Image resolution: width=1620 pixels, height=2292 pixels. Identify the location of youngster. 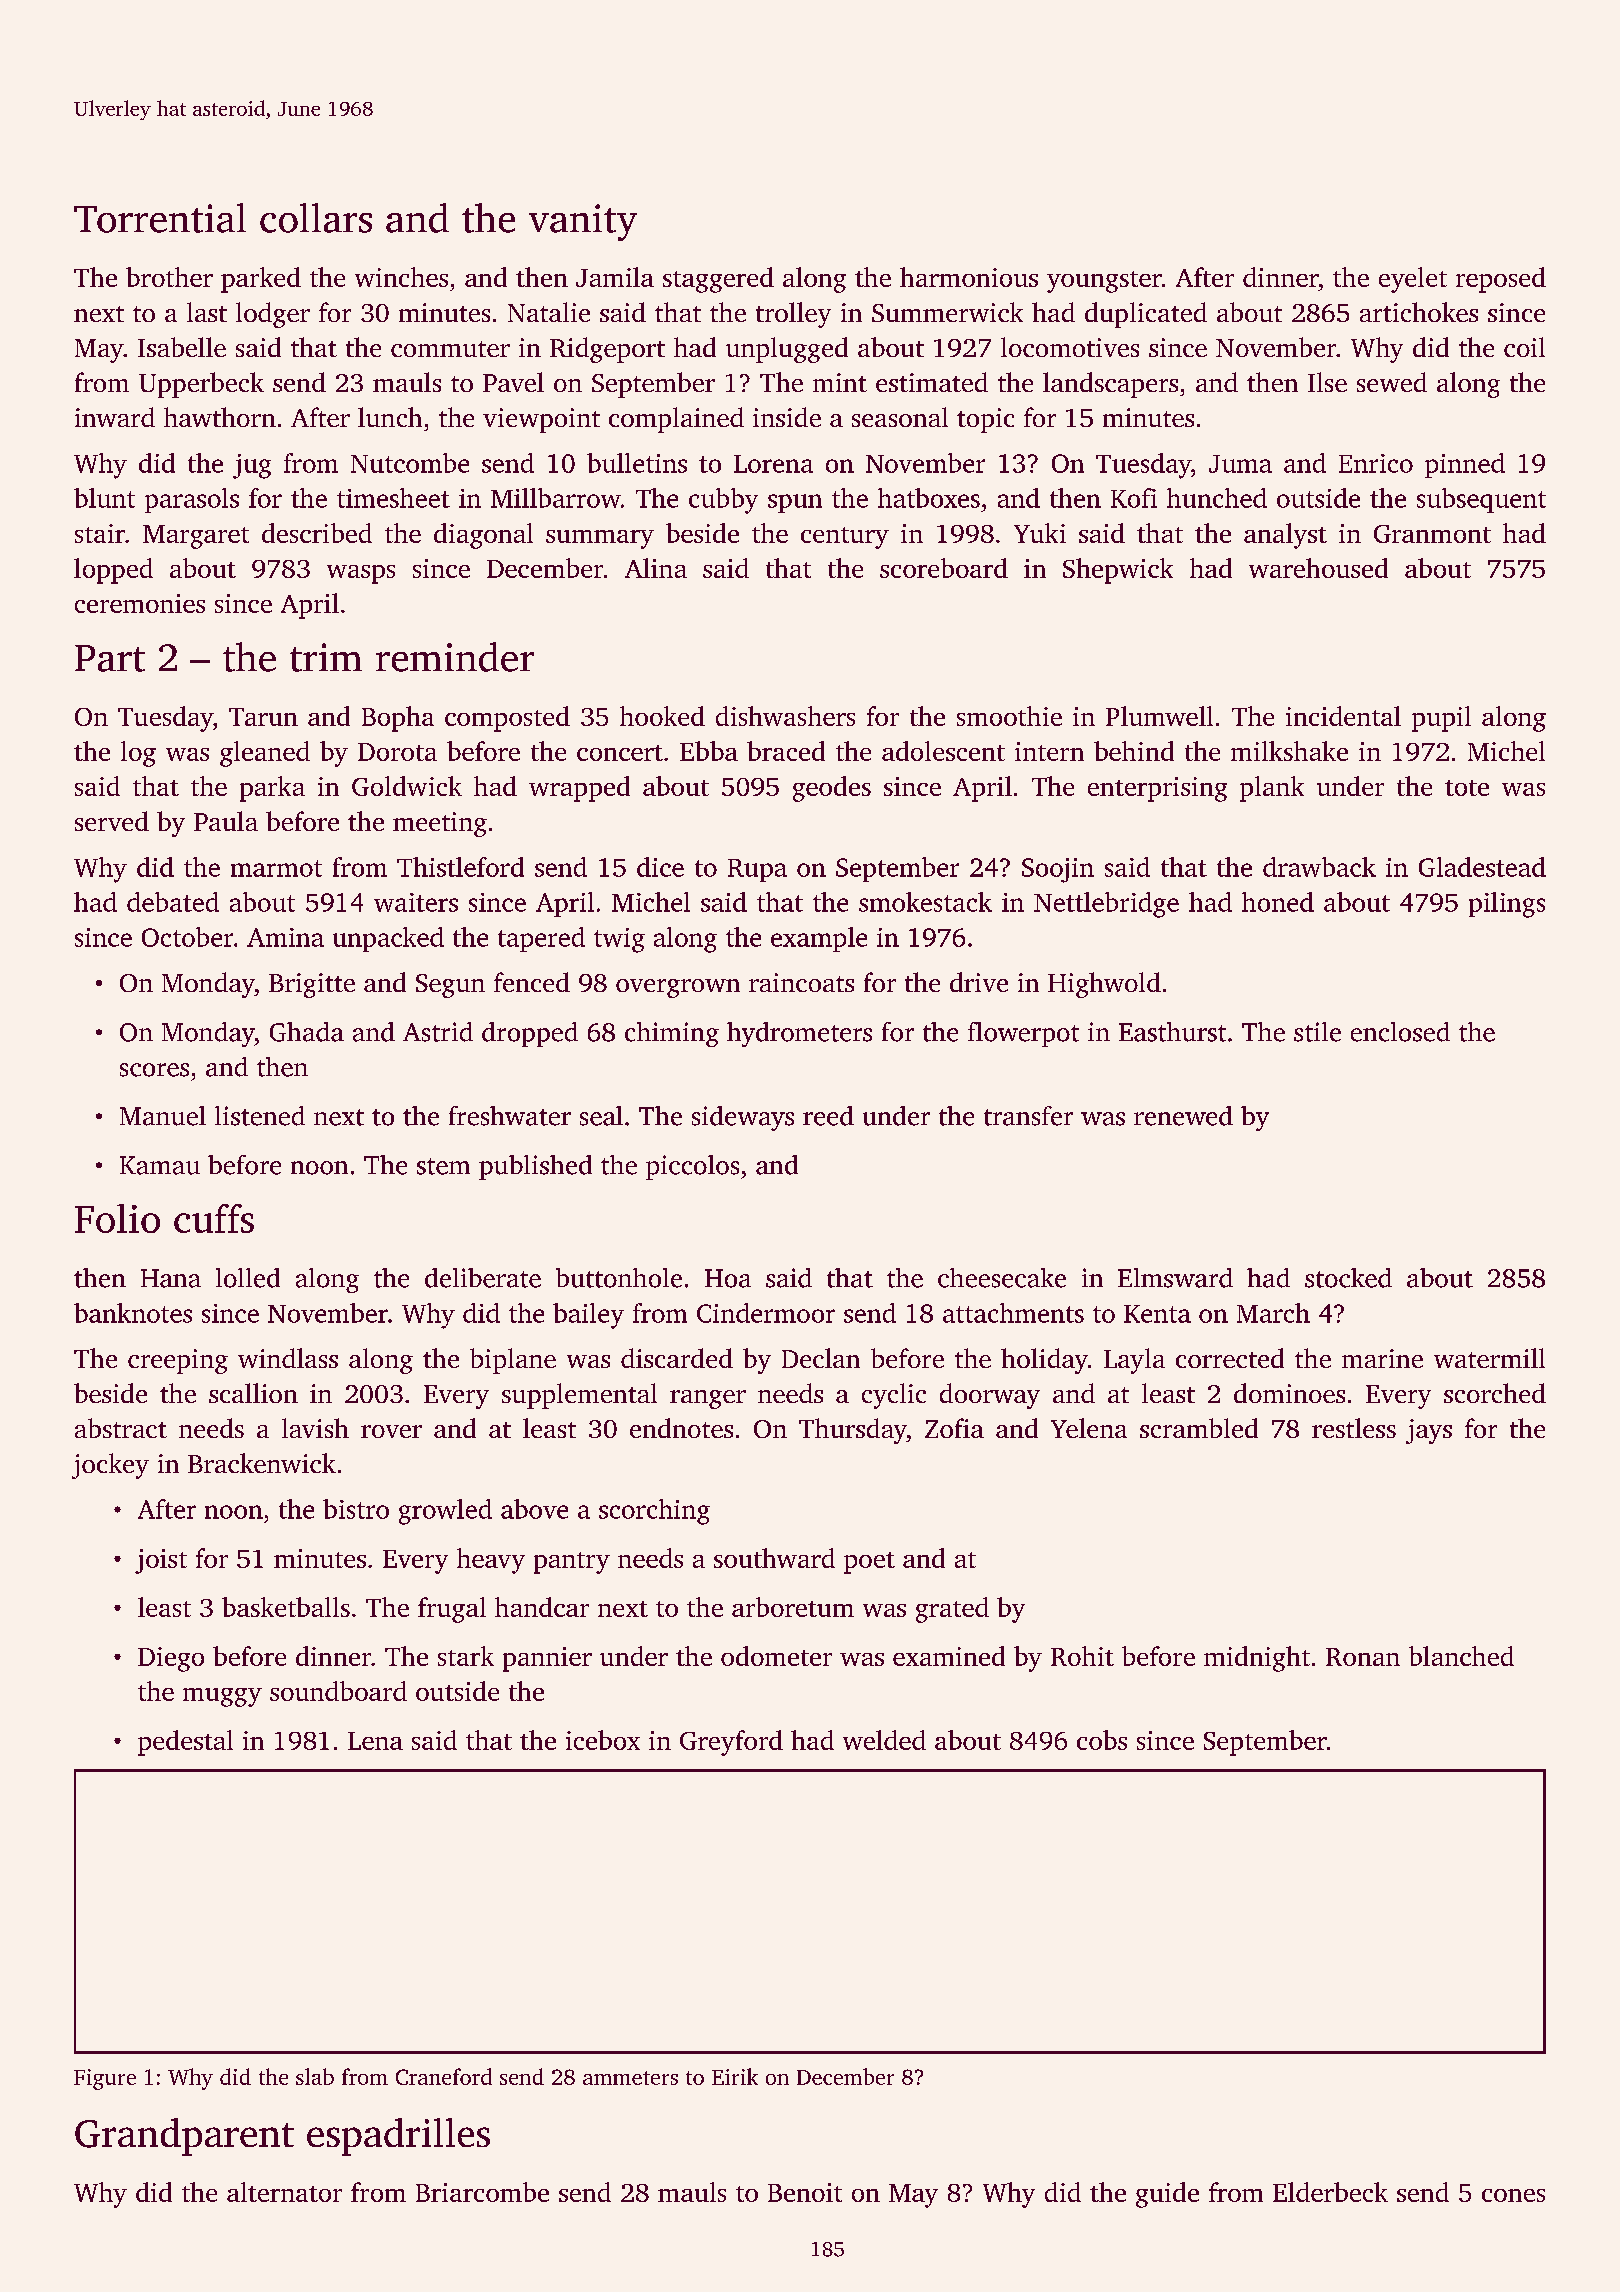
(1104, 282).
